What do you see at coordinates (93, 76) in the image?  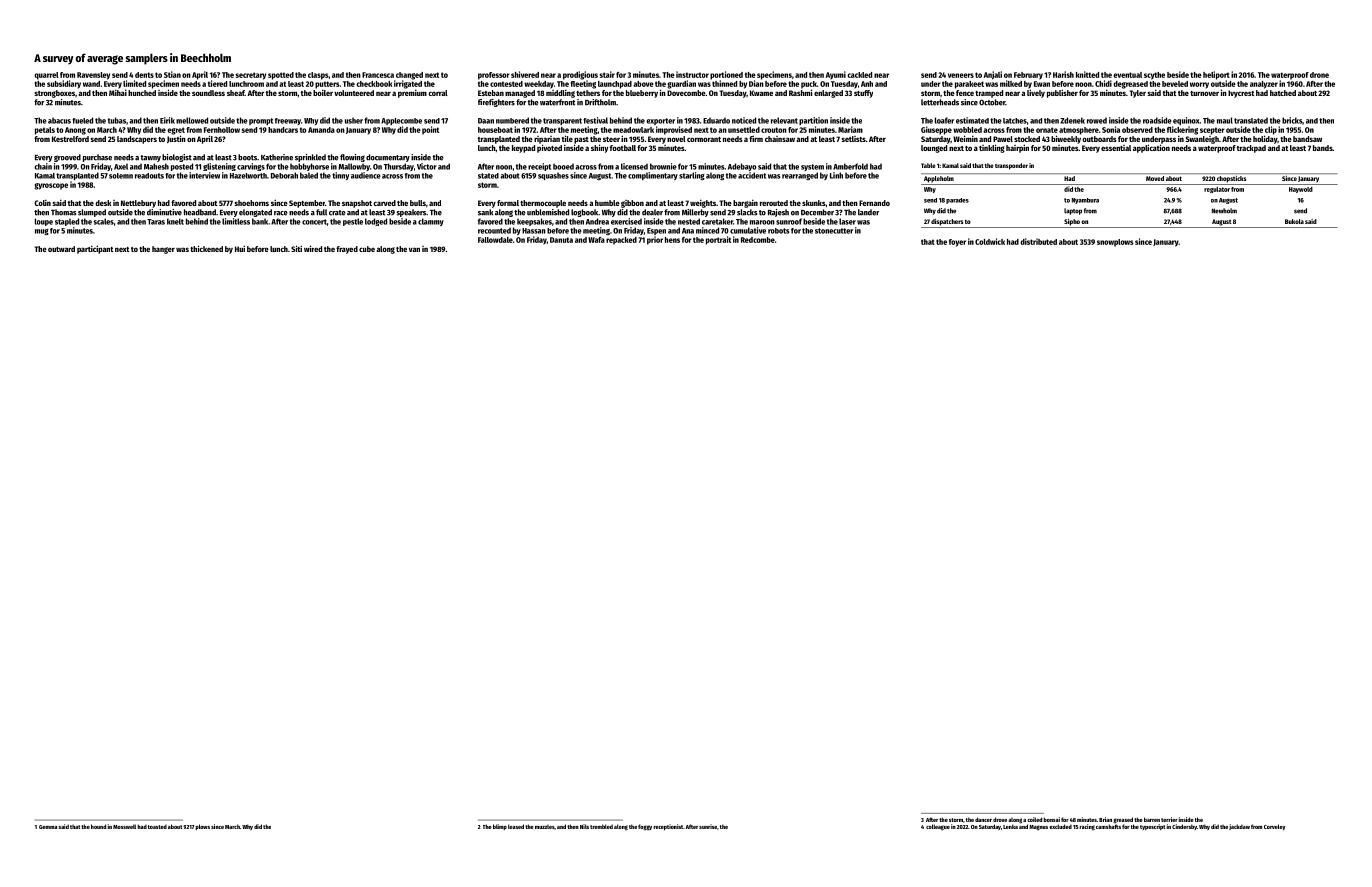 I see `Ravensley` at bounding box center [93, 76].
